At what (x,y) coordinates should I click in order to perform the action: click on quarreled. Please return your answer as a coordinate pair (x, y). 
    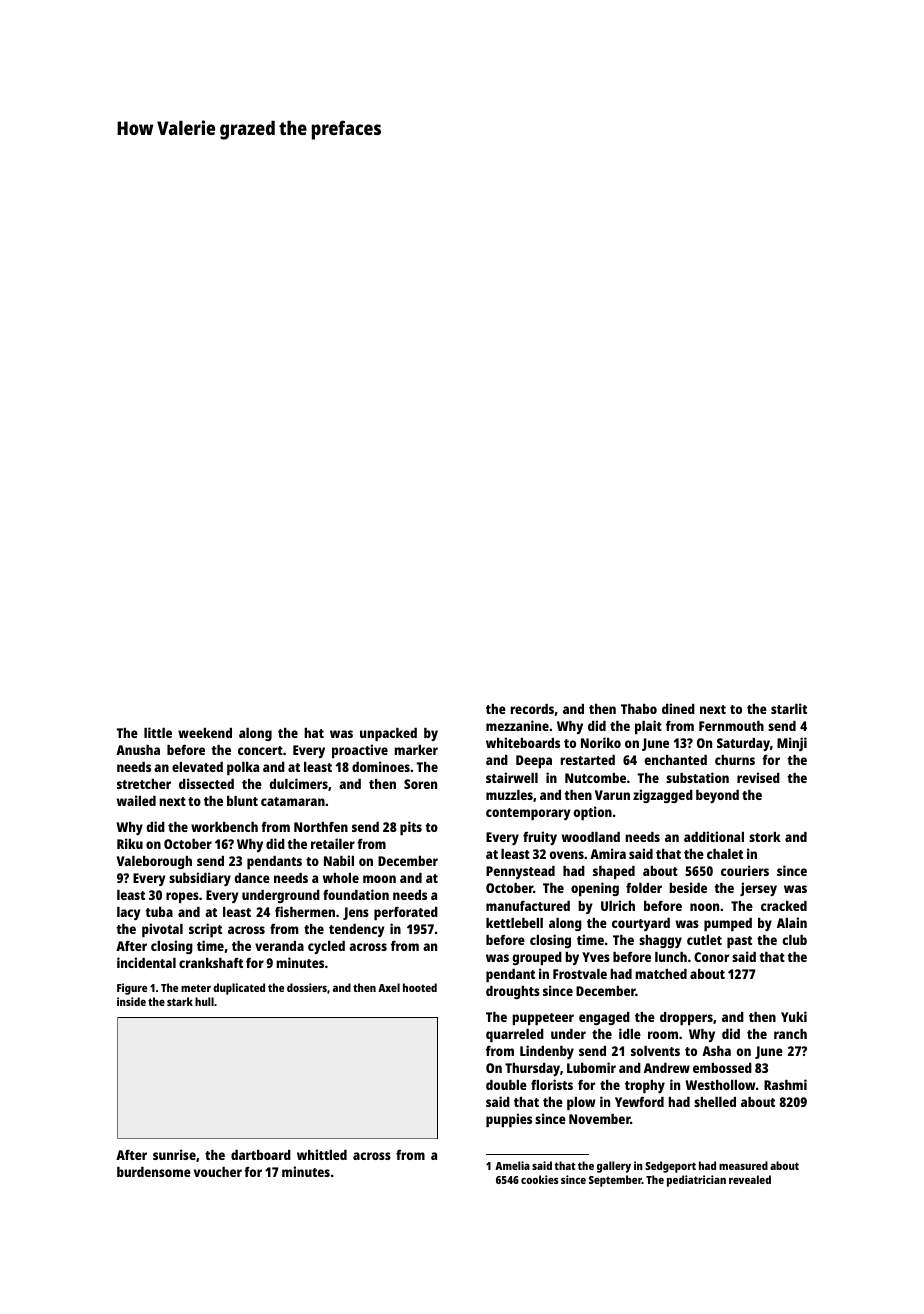
    Looking at the image, I should click on (515, 1035).
